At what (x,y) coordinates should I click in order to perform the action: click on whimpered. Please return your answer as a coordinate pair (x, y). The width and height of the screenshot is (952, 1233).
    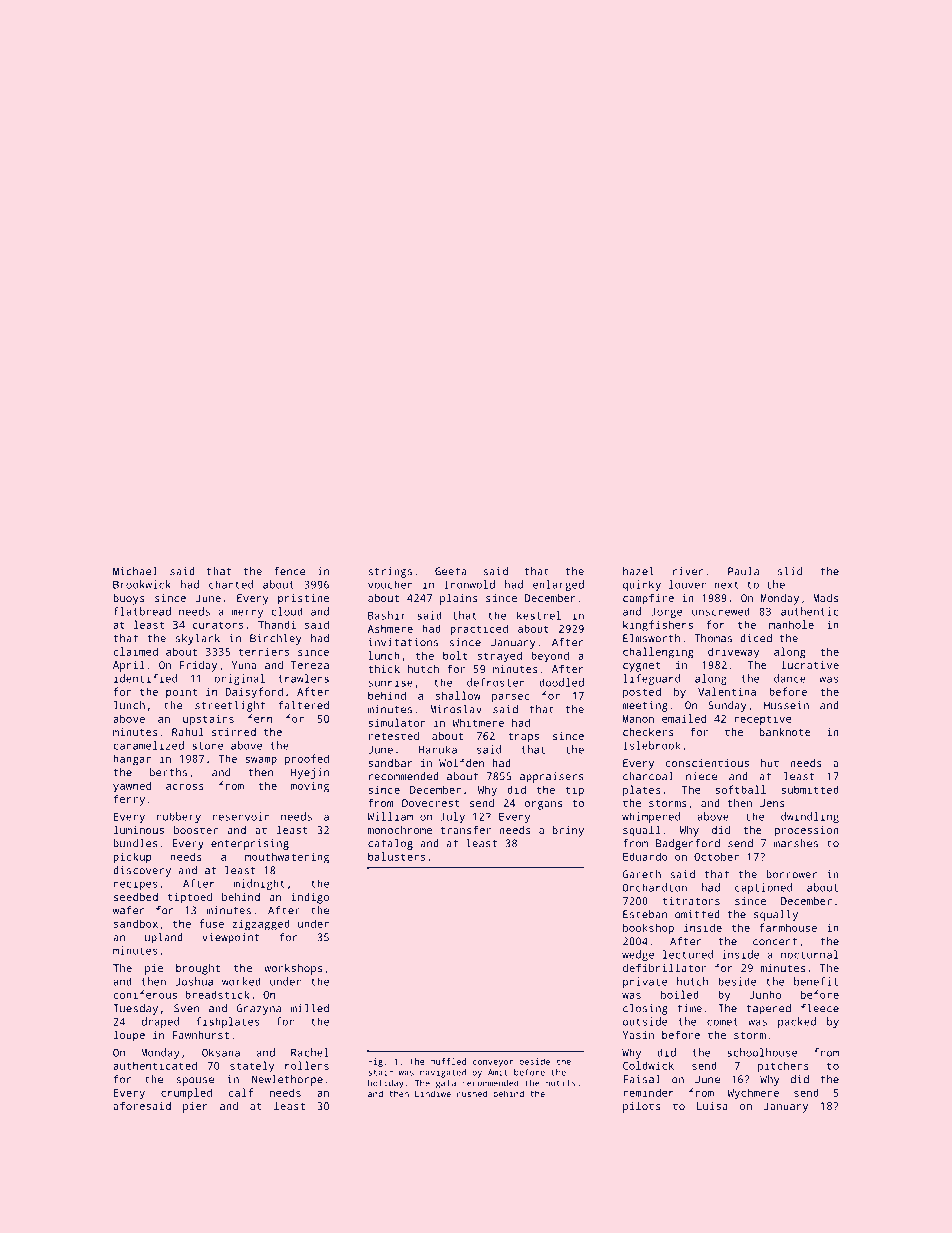
    Looking at the image, I should click on (651, 817).
